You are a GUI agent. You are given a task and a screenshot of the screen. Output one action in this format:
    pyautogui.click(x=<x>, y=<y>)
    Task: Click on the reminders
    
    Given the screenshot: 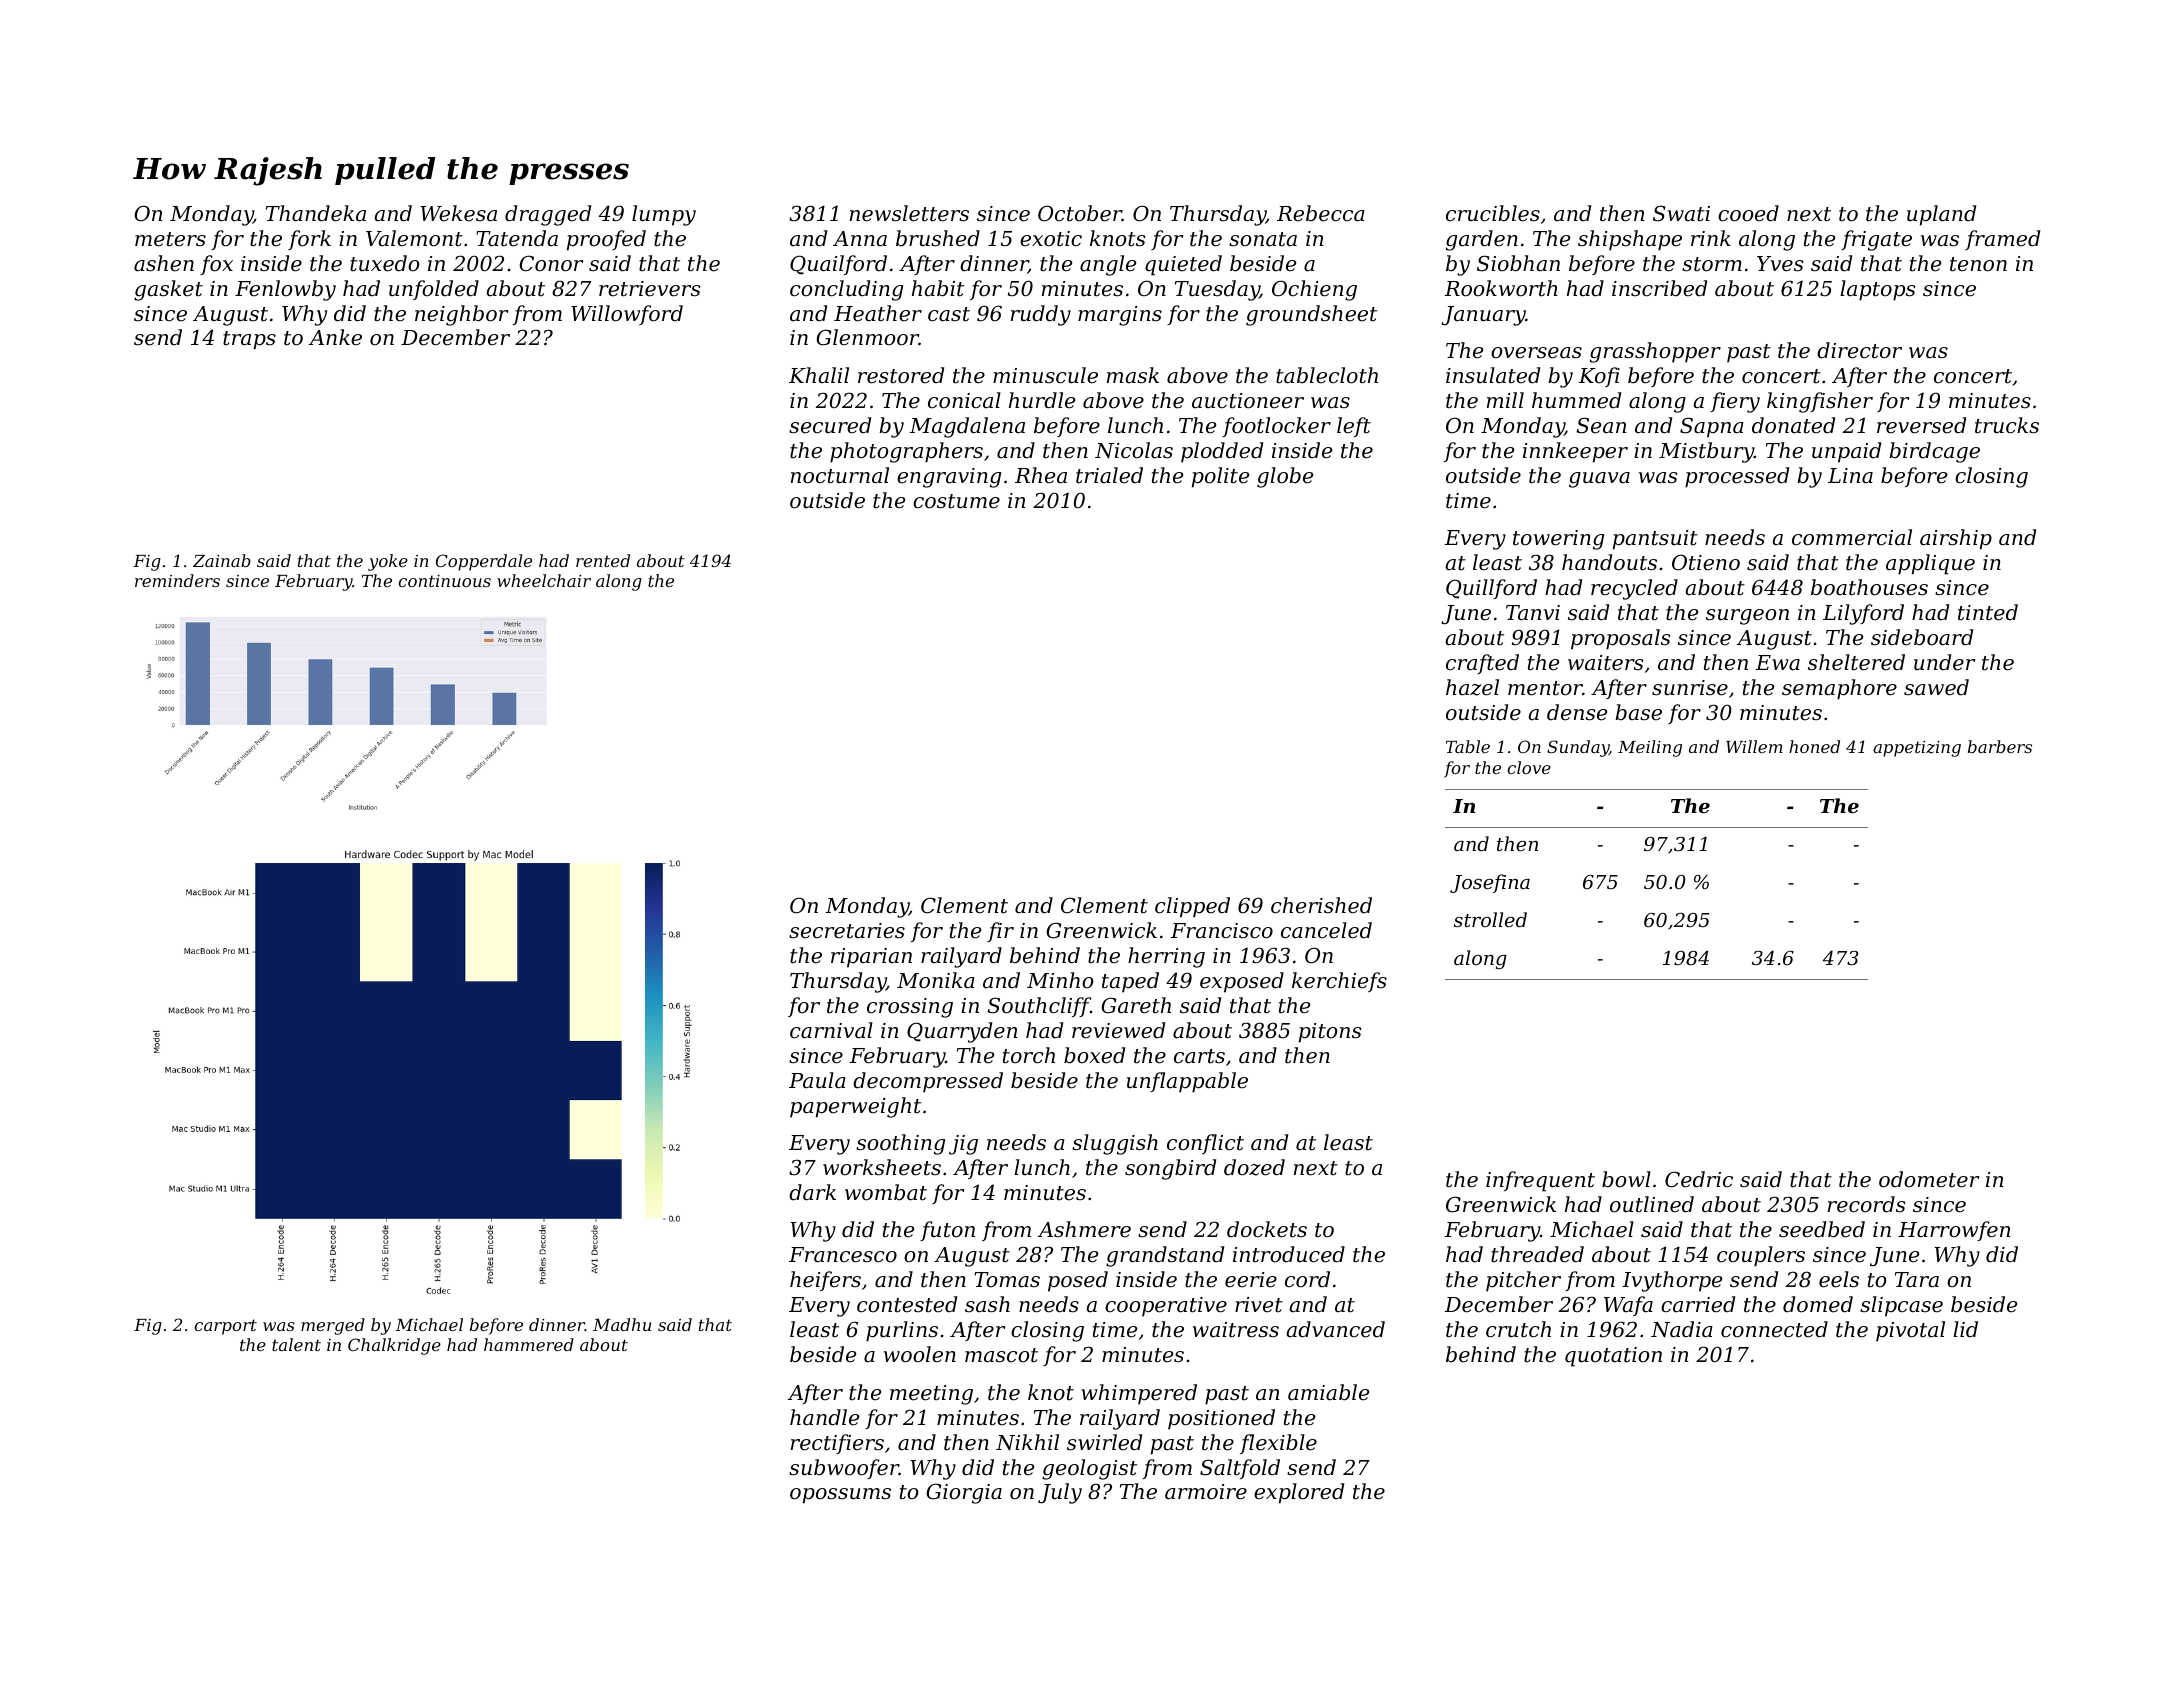 What is the action you would take?
    pyautogui.click(x=177, y=580)
